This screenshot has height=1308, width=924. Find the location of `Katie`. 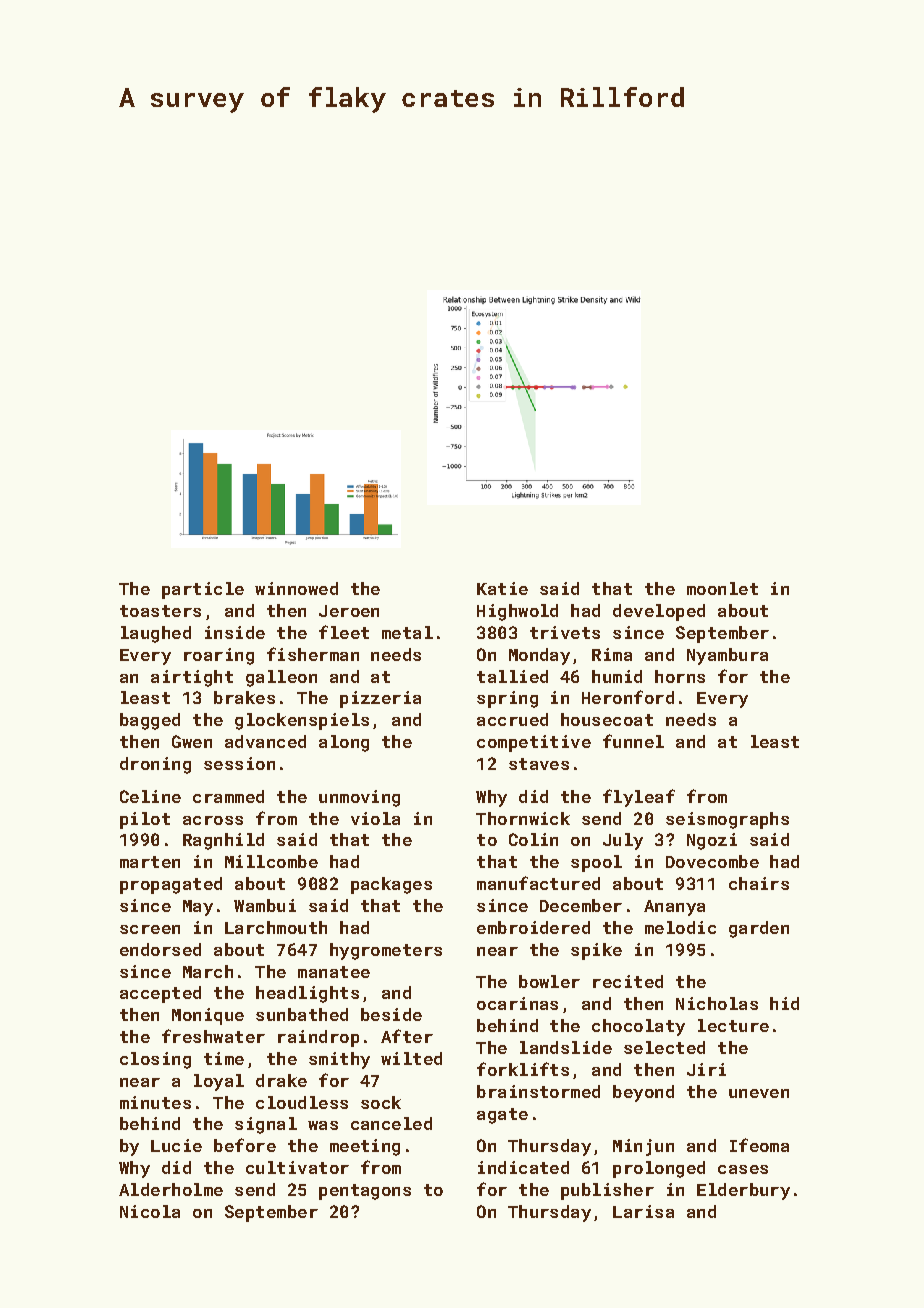

Katie is located at coordinates (502, 588).
